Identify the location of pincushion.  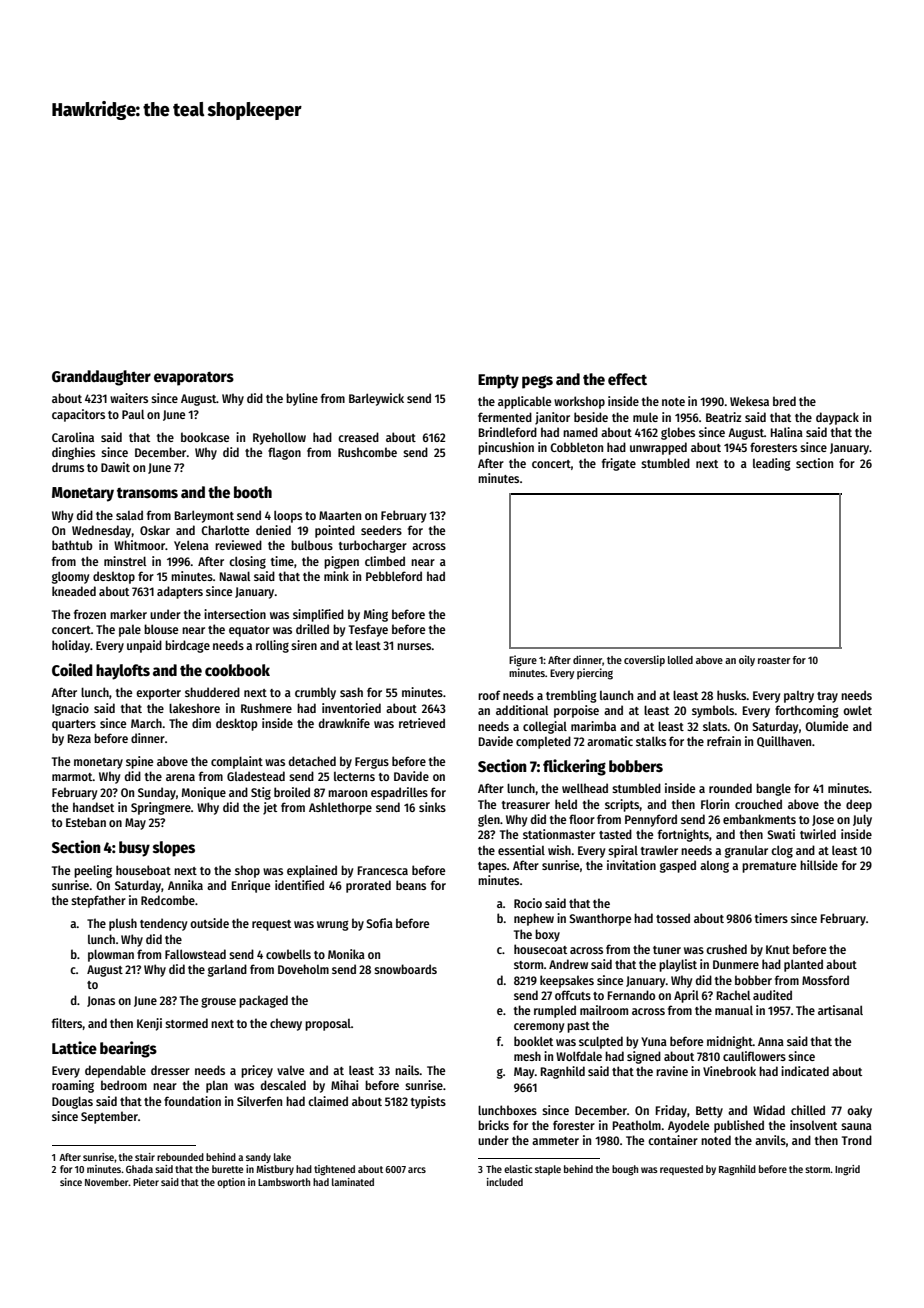
(506, 448).
